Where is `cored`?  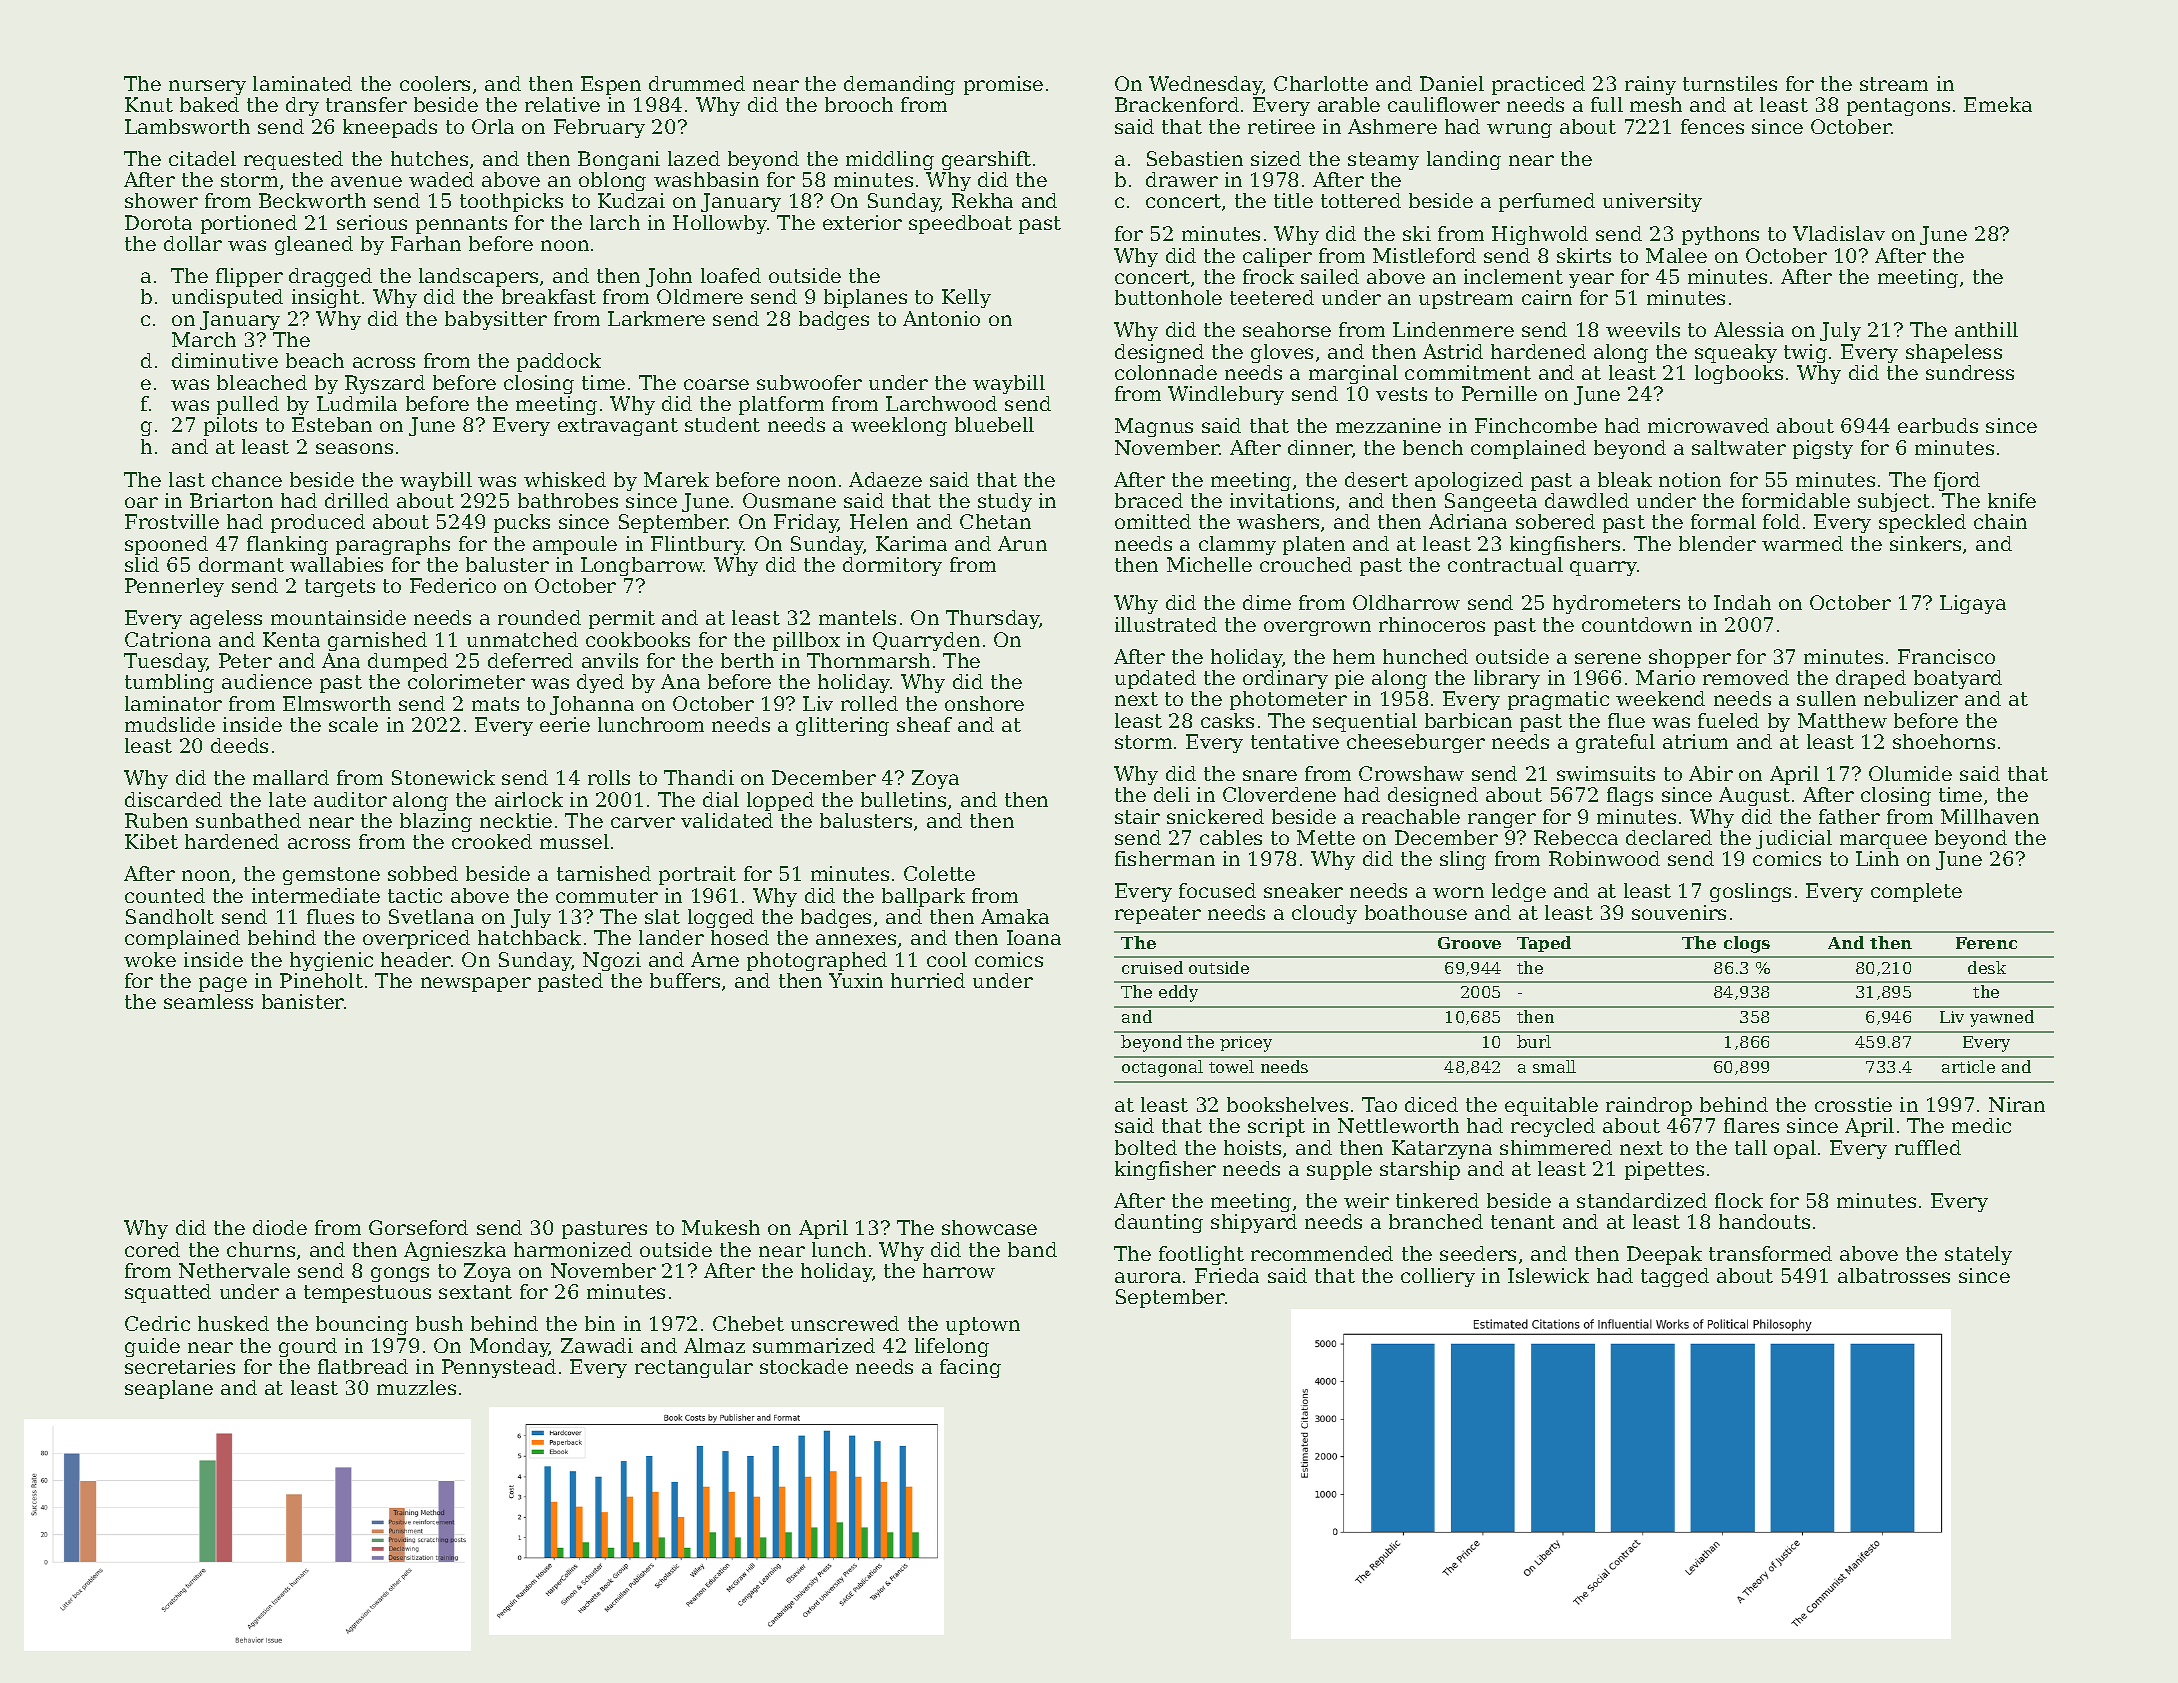
cored is located at coordinates (152, 1249).
